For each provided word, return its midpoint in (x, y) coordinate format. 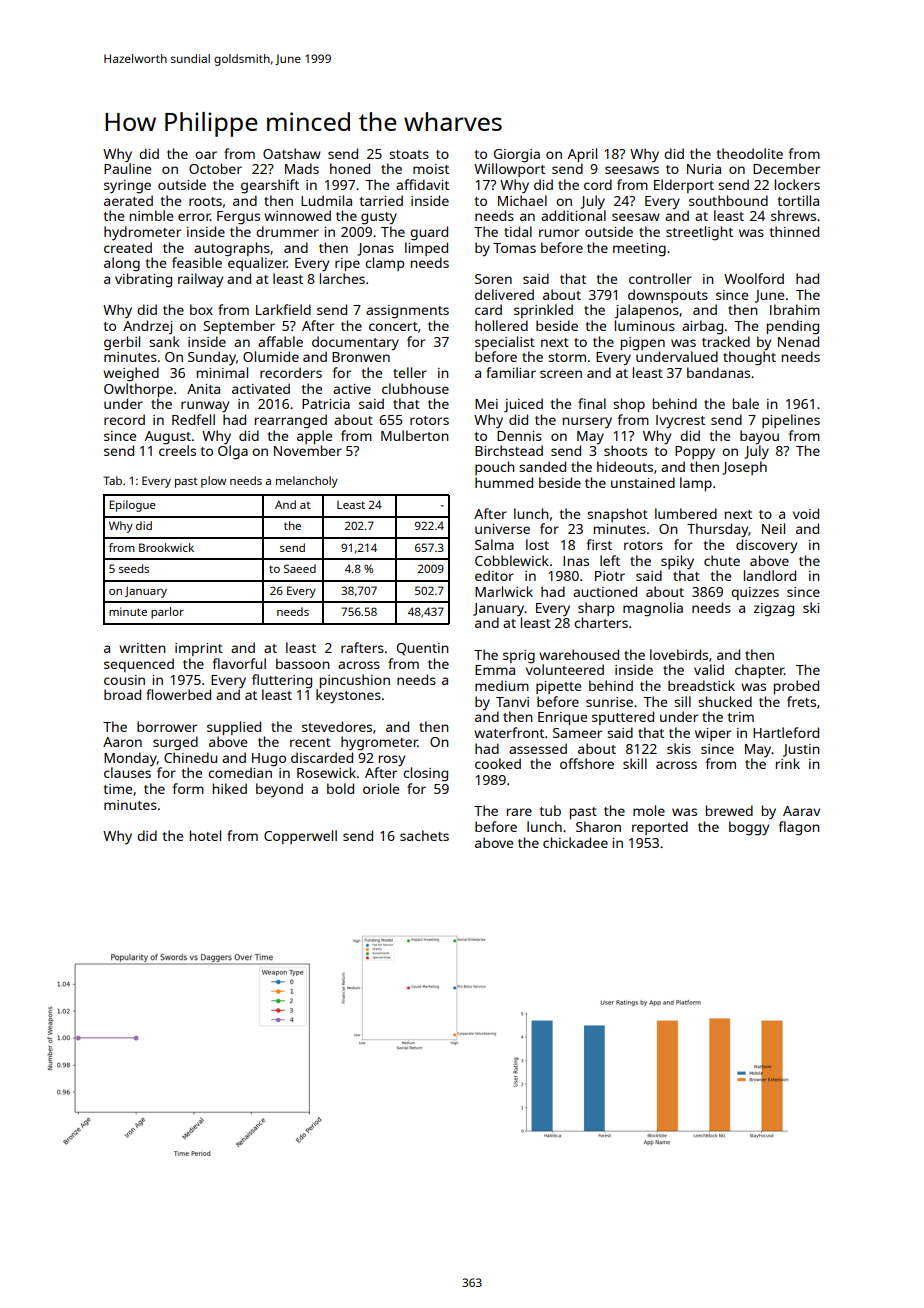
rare (519, 812)
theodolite (750, 153)
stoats (409, 154)
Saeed (300, 568)
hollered (501, 325)
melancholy (307, 482)
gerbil (122, 343)
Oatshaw (292, 153)
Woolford (754, 278)
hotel (205, 835)
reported (660, 828)
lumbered (686, 513)
